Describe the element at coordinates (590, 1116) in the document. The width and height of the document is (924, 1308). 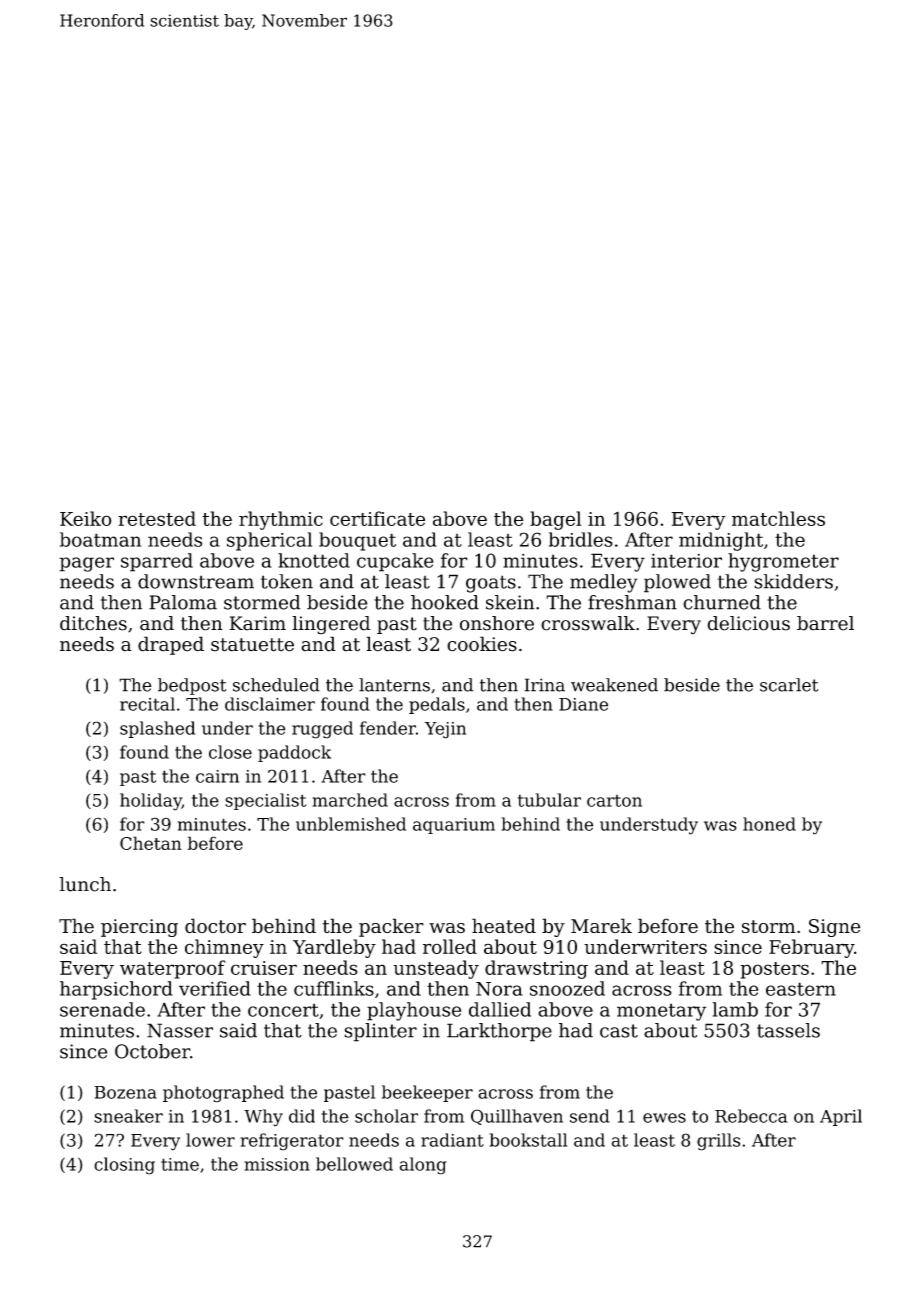
I see `send` at that location.
